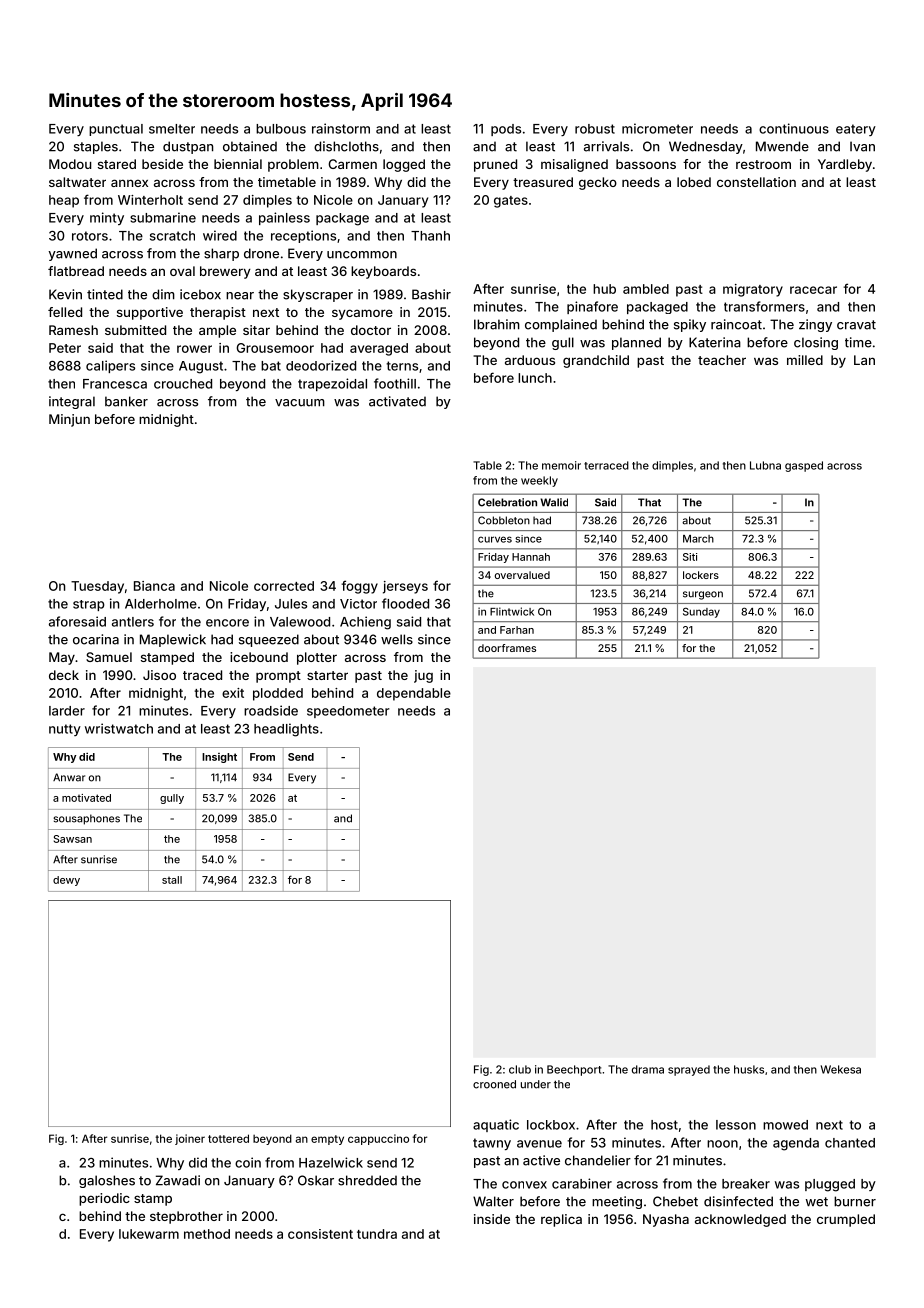  I want to click on club, so click(520, 1069).
